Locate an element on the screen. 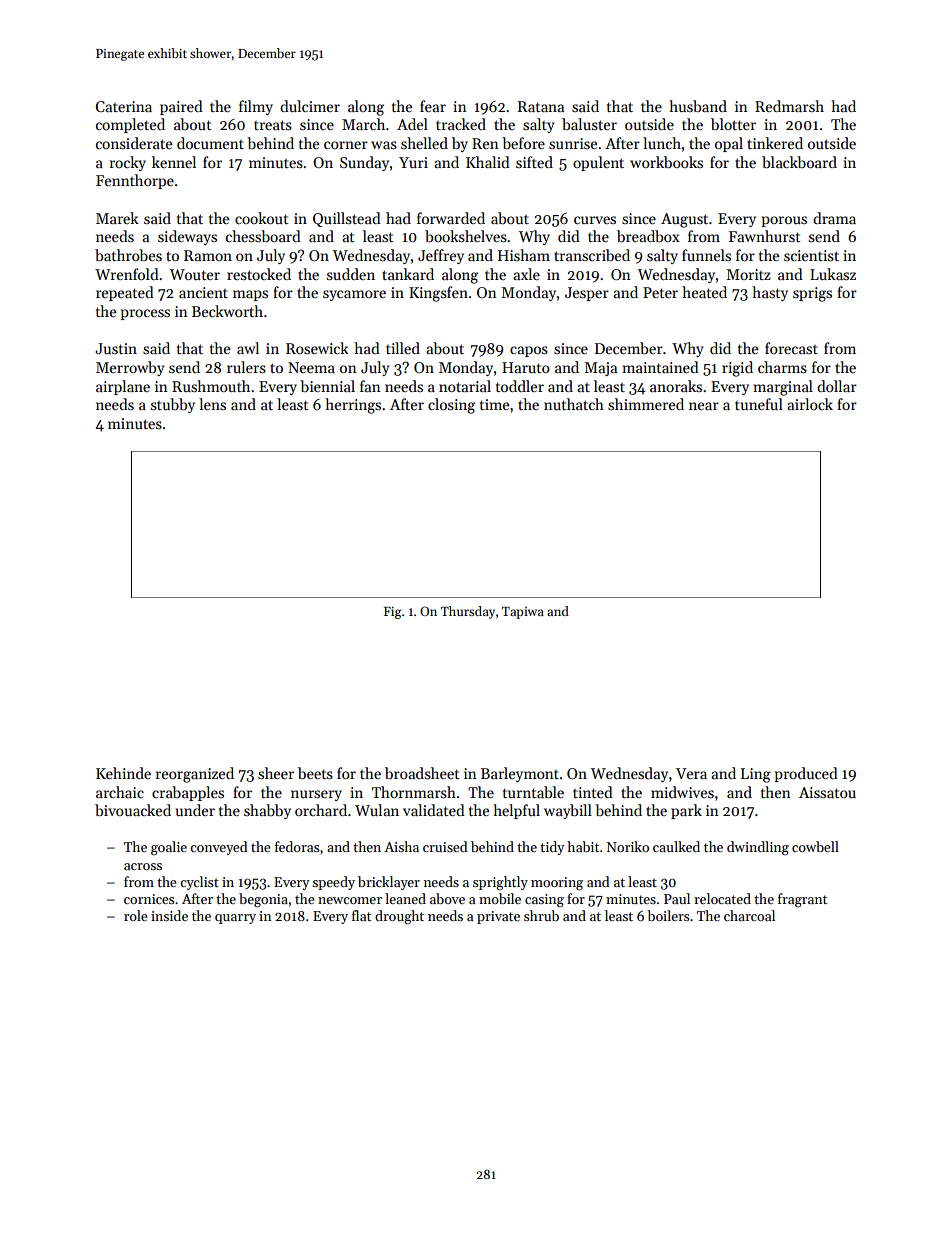 The image size is (952, 1233). chessboard is located at coordinates (263, 236).
